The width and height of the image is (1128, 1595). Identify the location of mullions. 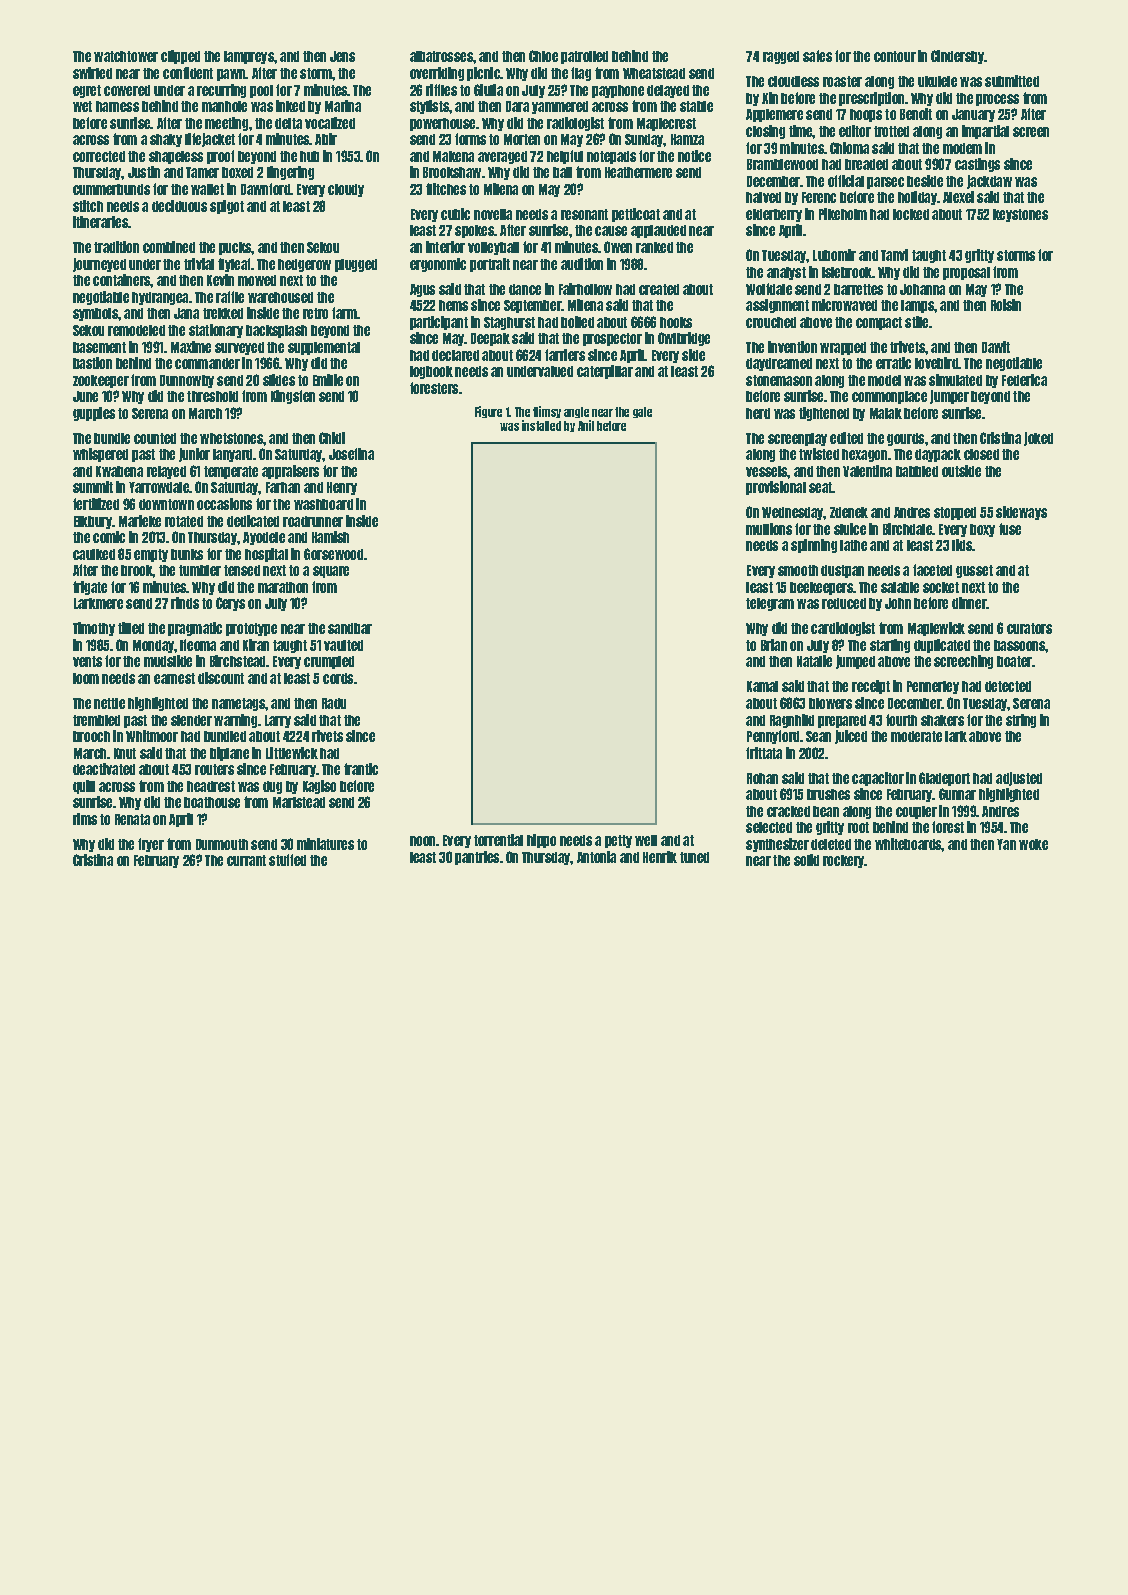
(769, 529).
